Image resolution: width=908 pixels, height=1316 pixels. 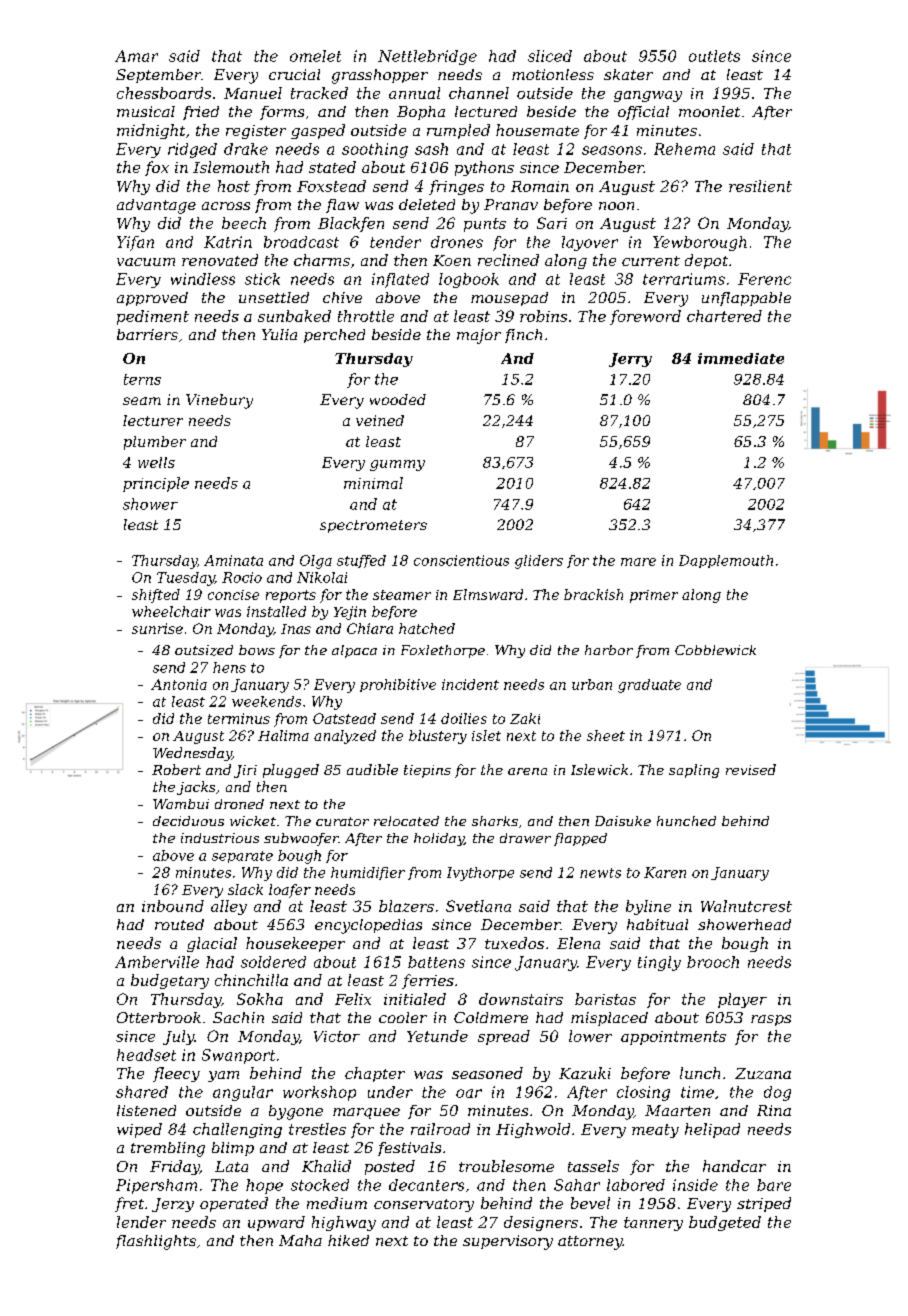 I want to click on reports, so click(x=291, y=596).
